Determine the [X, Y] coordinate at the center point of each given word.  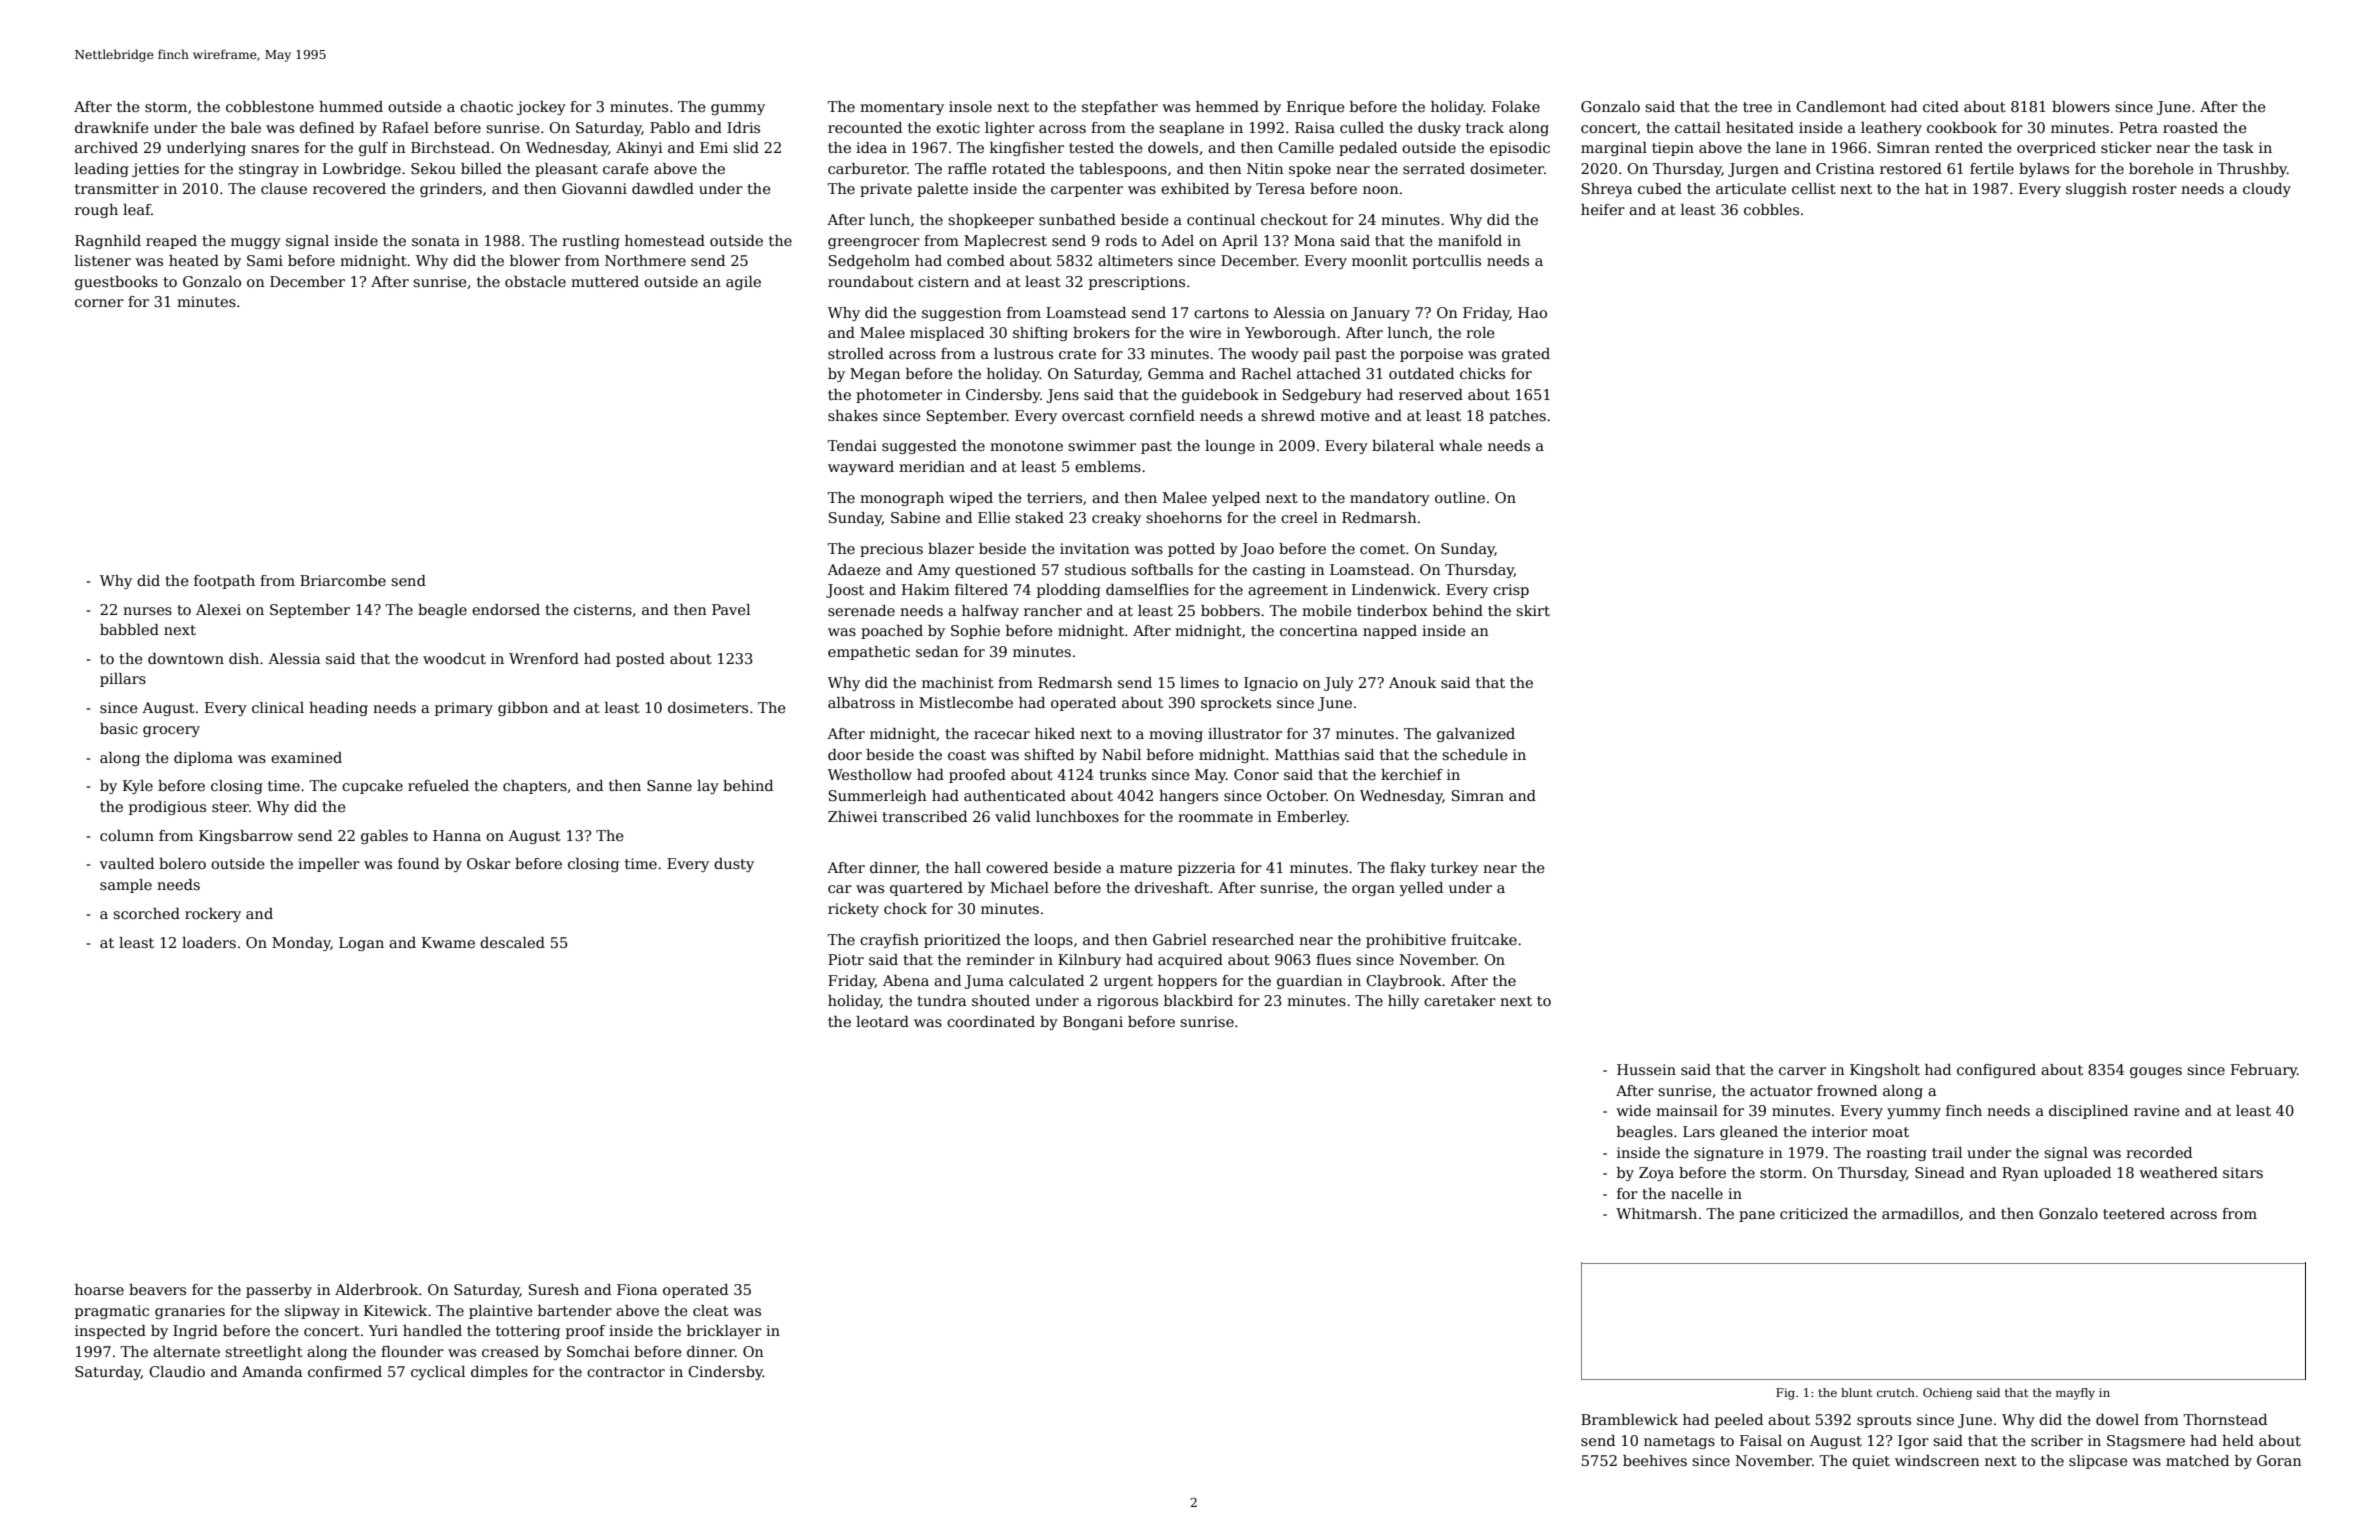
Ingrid [195, 1332]
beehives [1655, 1460]
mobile [1327, 610]
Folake [1516, 106]
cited [1941, 106]
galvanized [1476, 735]
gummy [738, 109]
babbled [129, 629]
